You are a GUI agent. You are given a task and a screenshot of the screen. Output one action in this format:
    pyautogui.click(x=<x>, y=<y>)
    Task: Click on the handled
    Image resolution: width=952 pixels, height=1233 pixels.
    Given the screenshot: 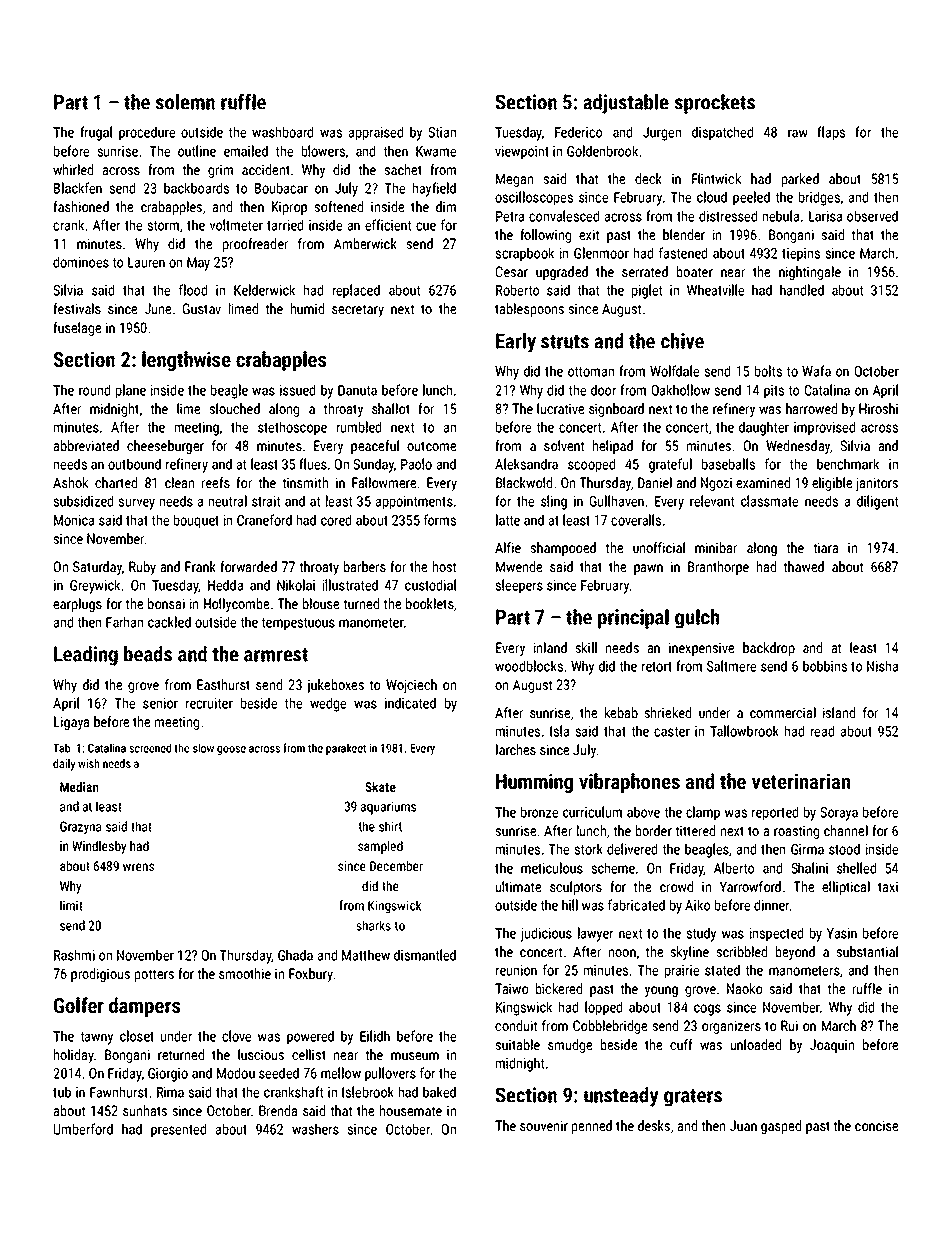 What is the action you would take?
    pyautogui.click(x=802, y=290)
